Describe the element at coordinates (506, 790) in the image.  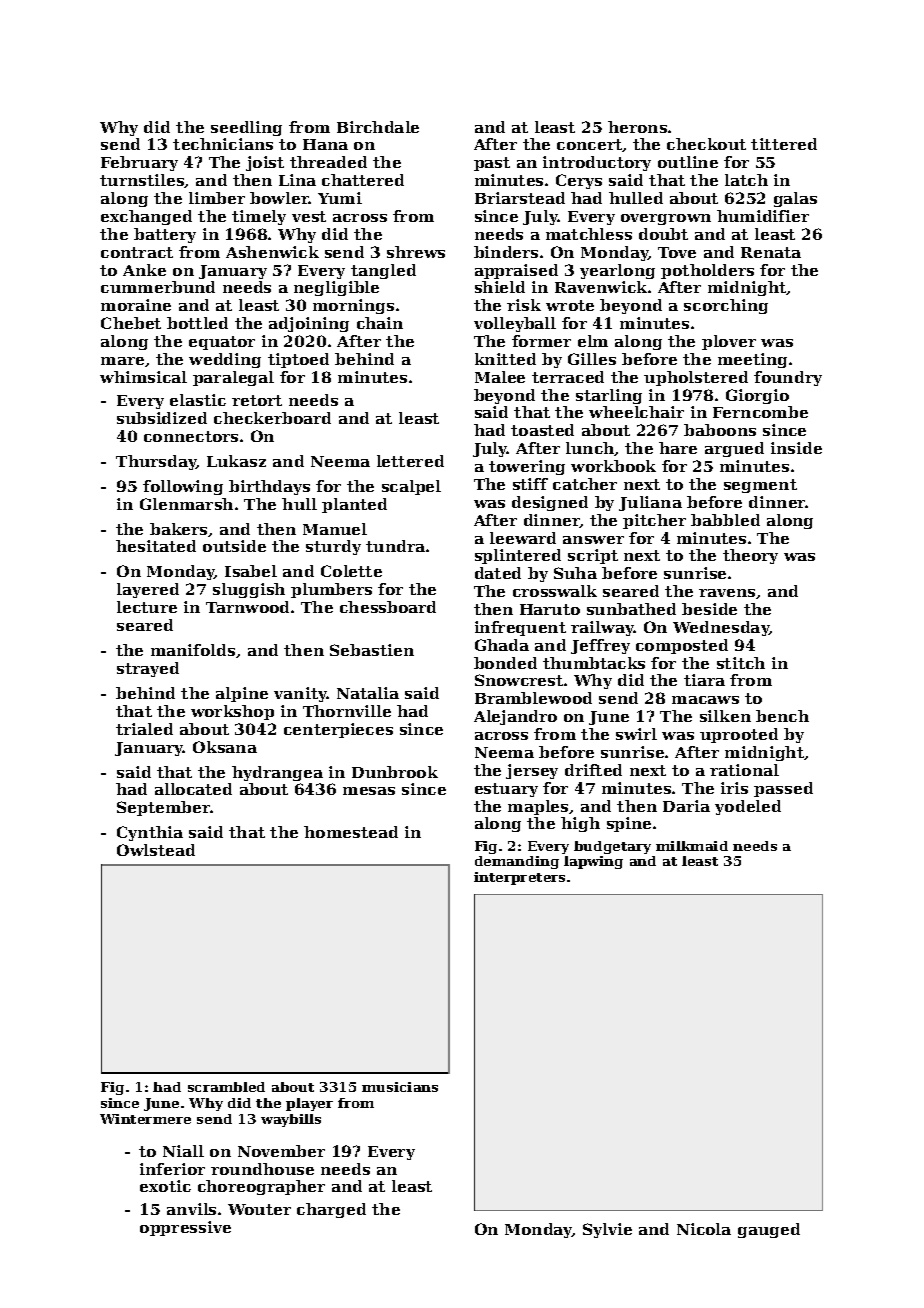
I see `estuary` at that location.
